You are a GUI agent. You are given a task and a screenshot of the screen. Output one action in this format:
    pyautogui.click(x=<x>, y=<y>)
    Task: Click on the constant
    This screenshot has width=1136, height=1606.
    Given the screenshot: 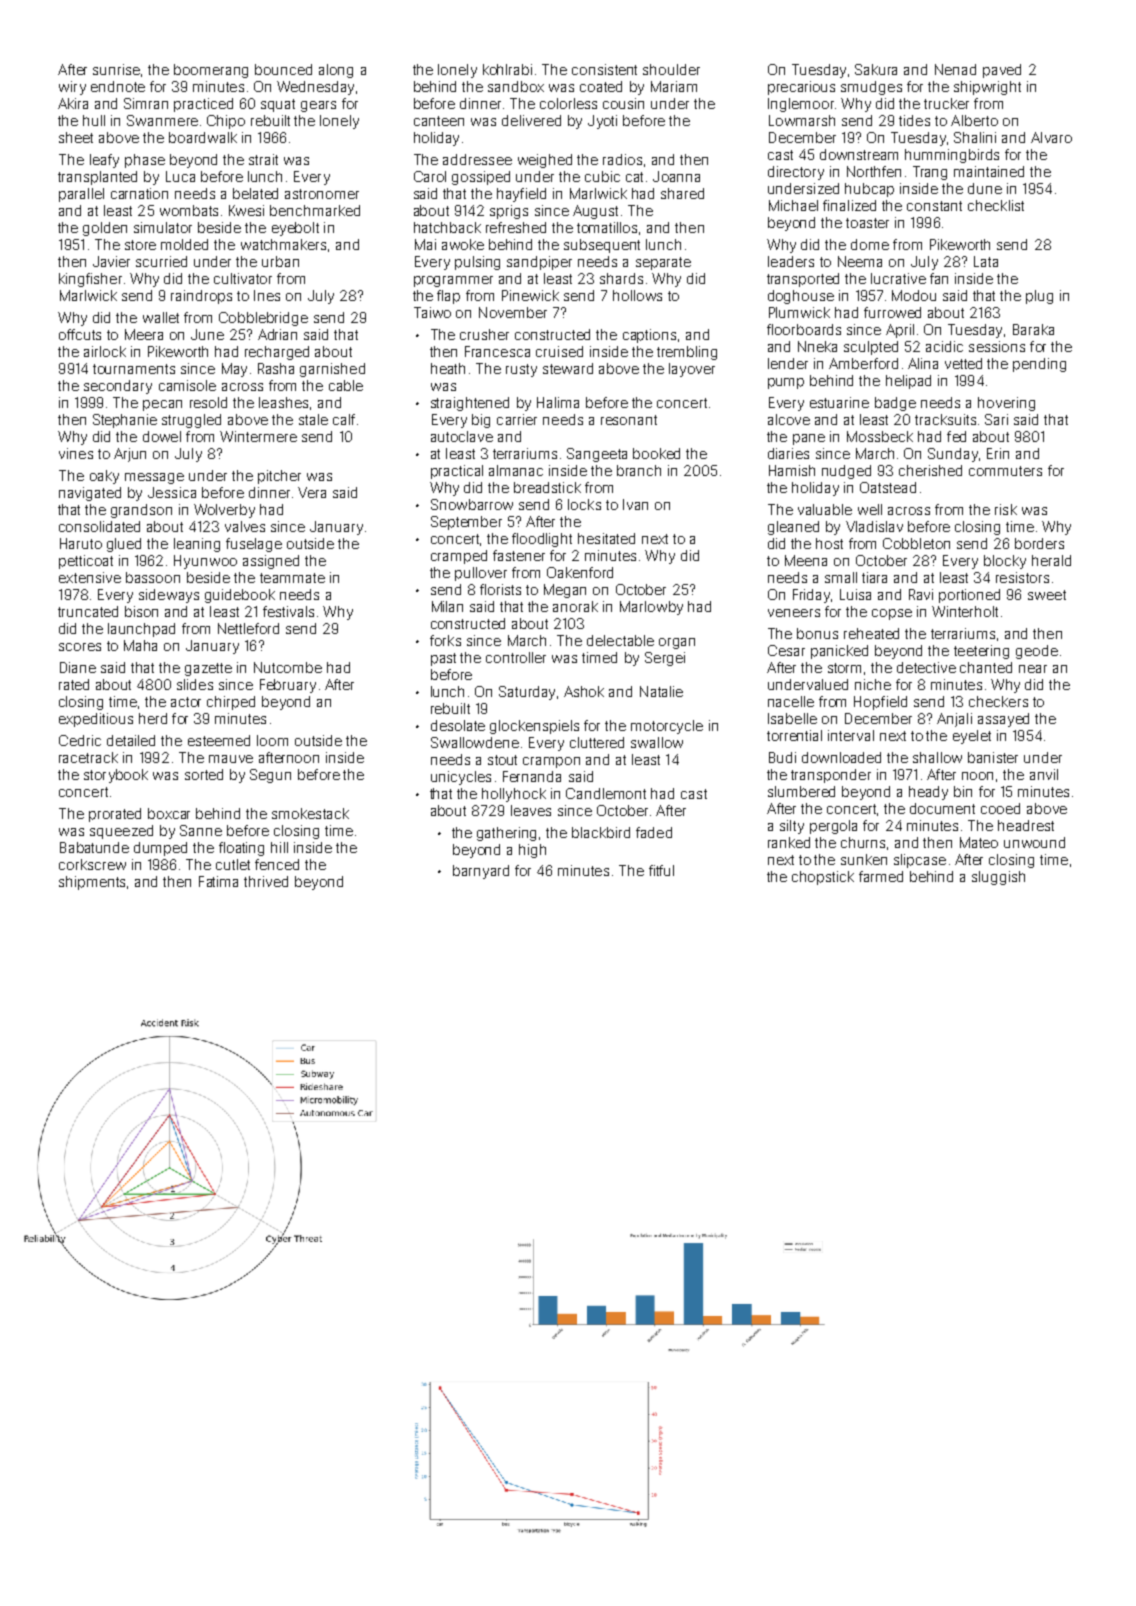 What is the action you would take?
    pyautogui.click(x=934, y=206)
